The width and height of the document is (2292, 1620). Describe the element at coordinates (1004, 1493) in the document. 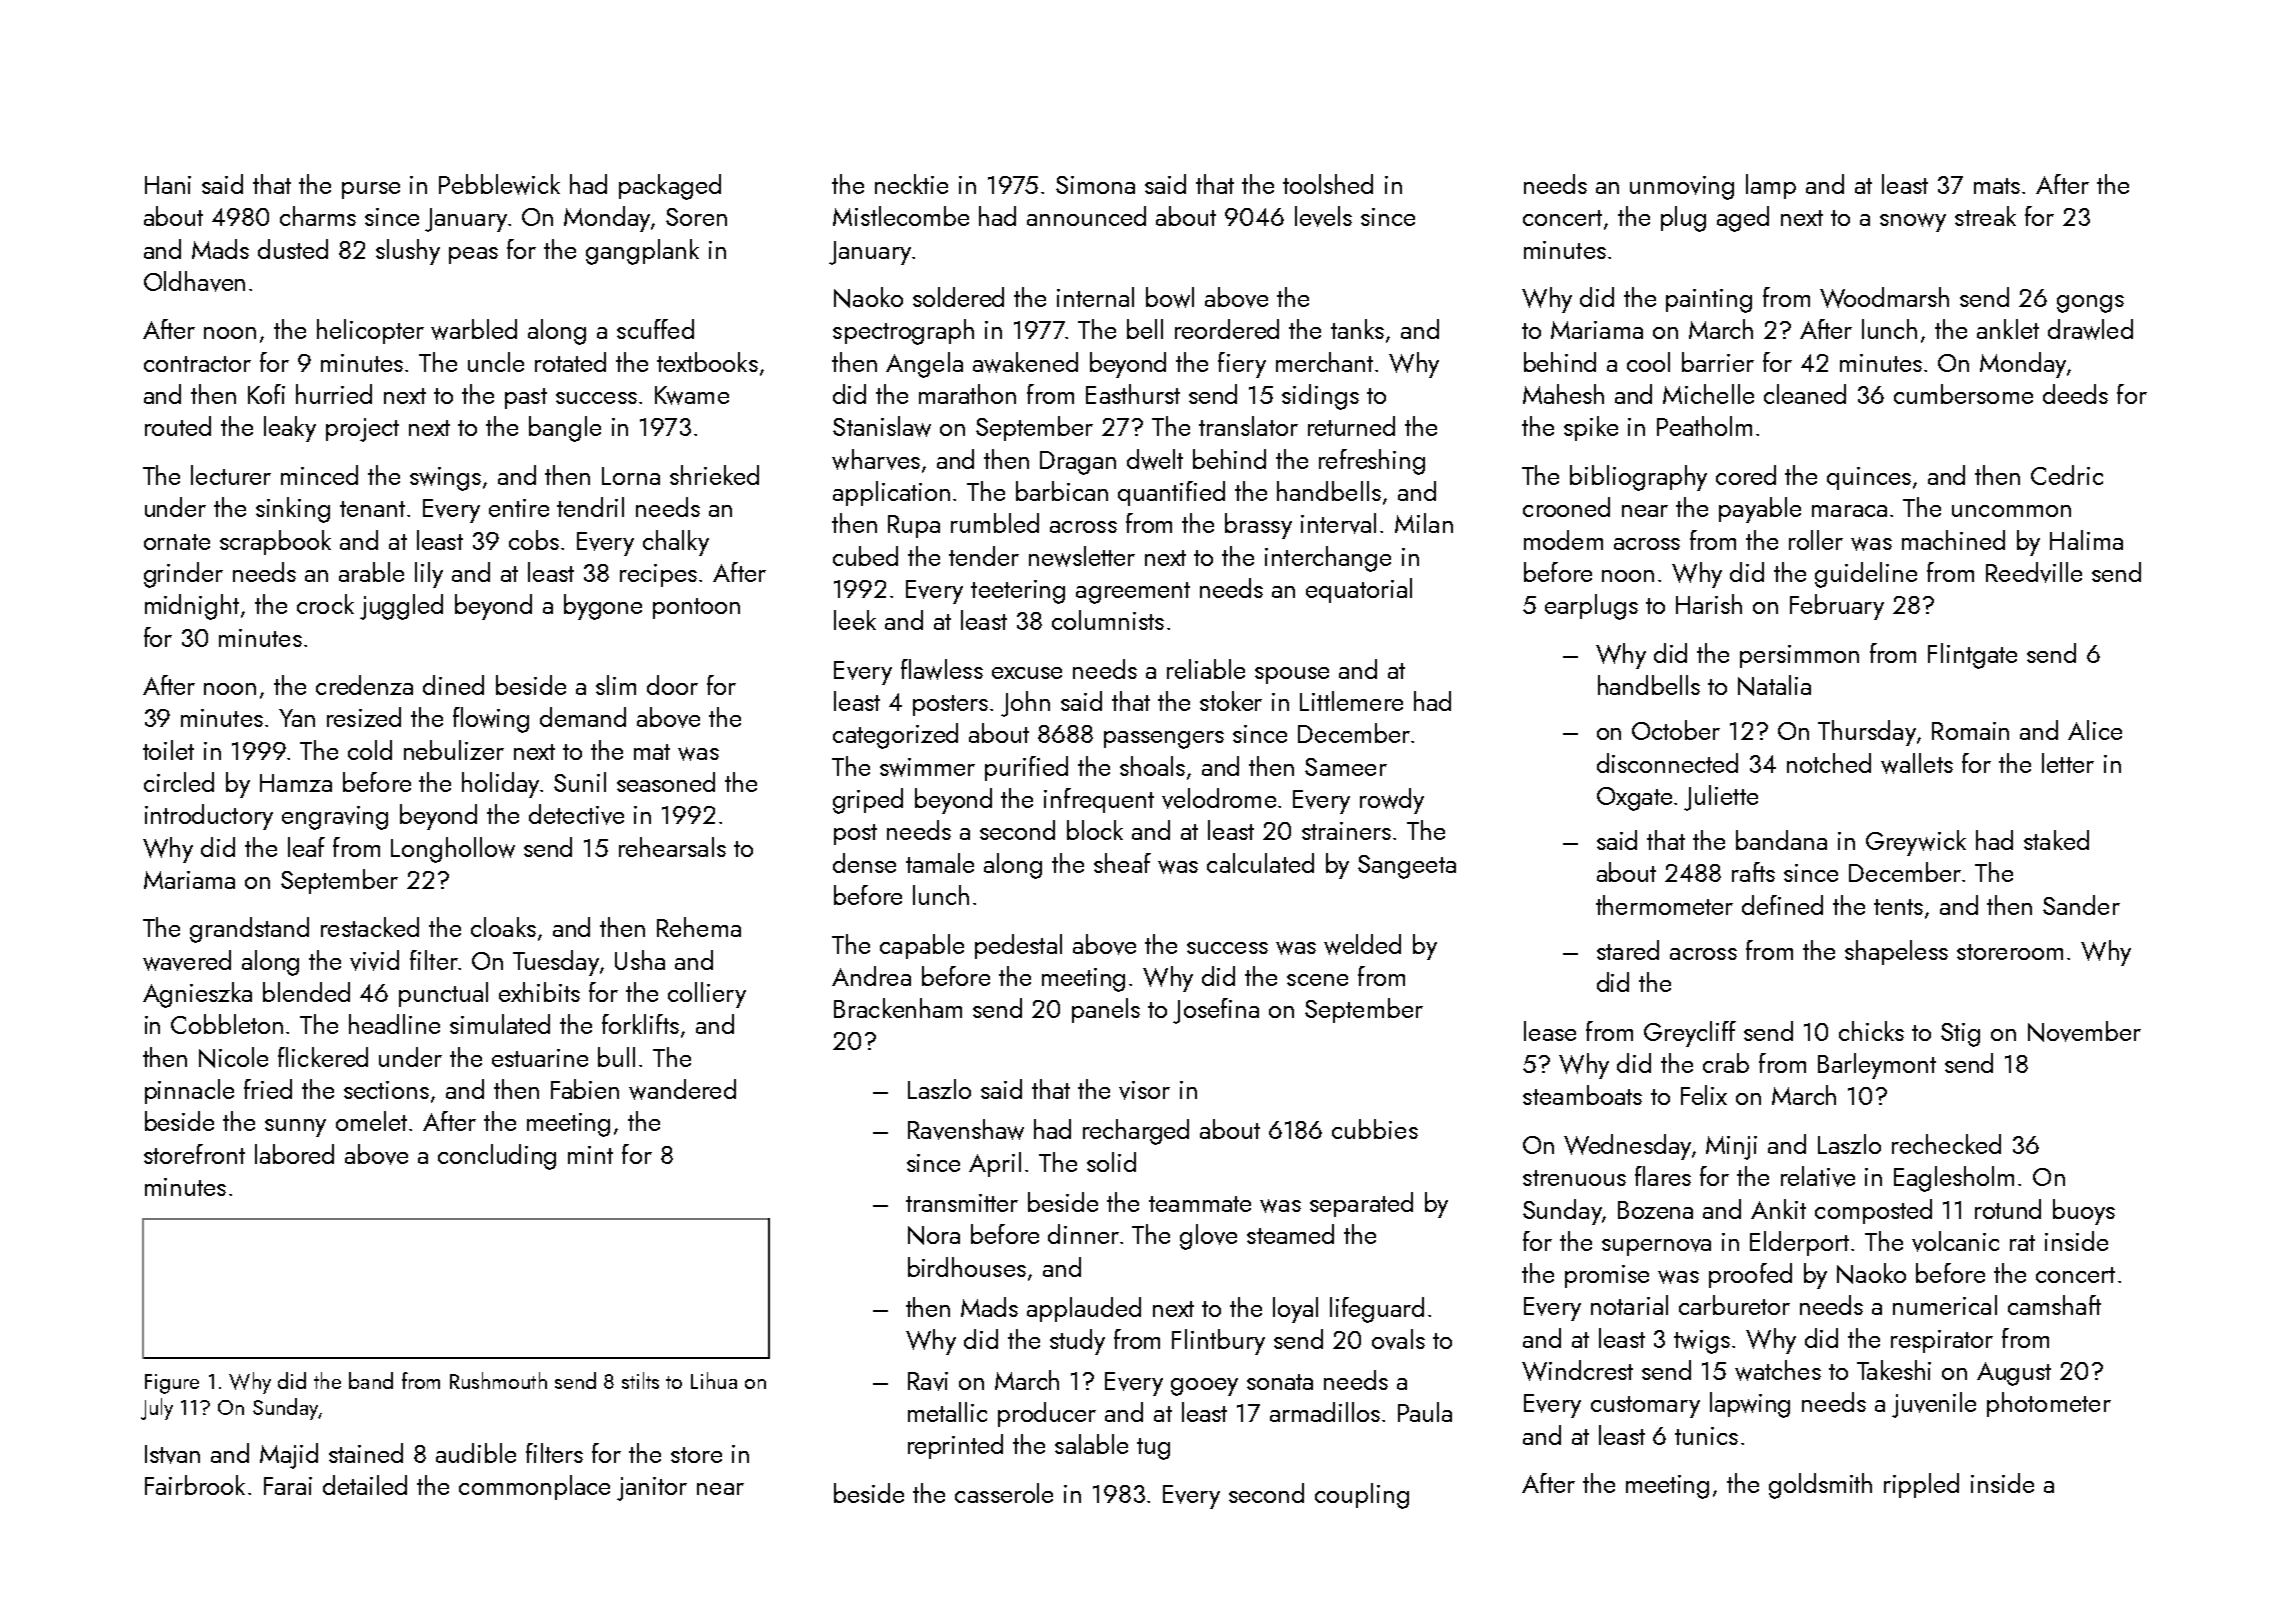

I see `casserole` at that location.
